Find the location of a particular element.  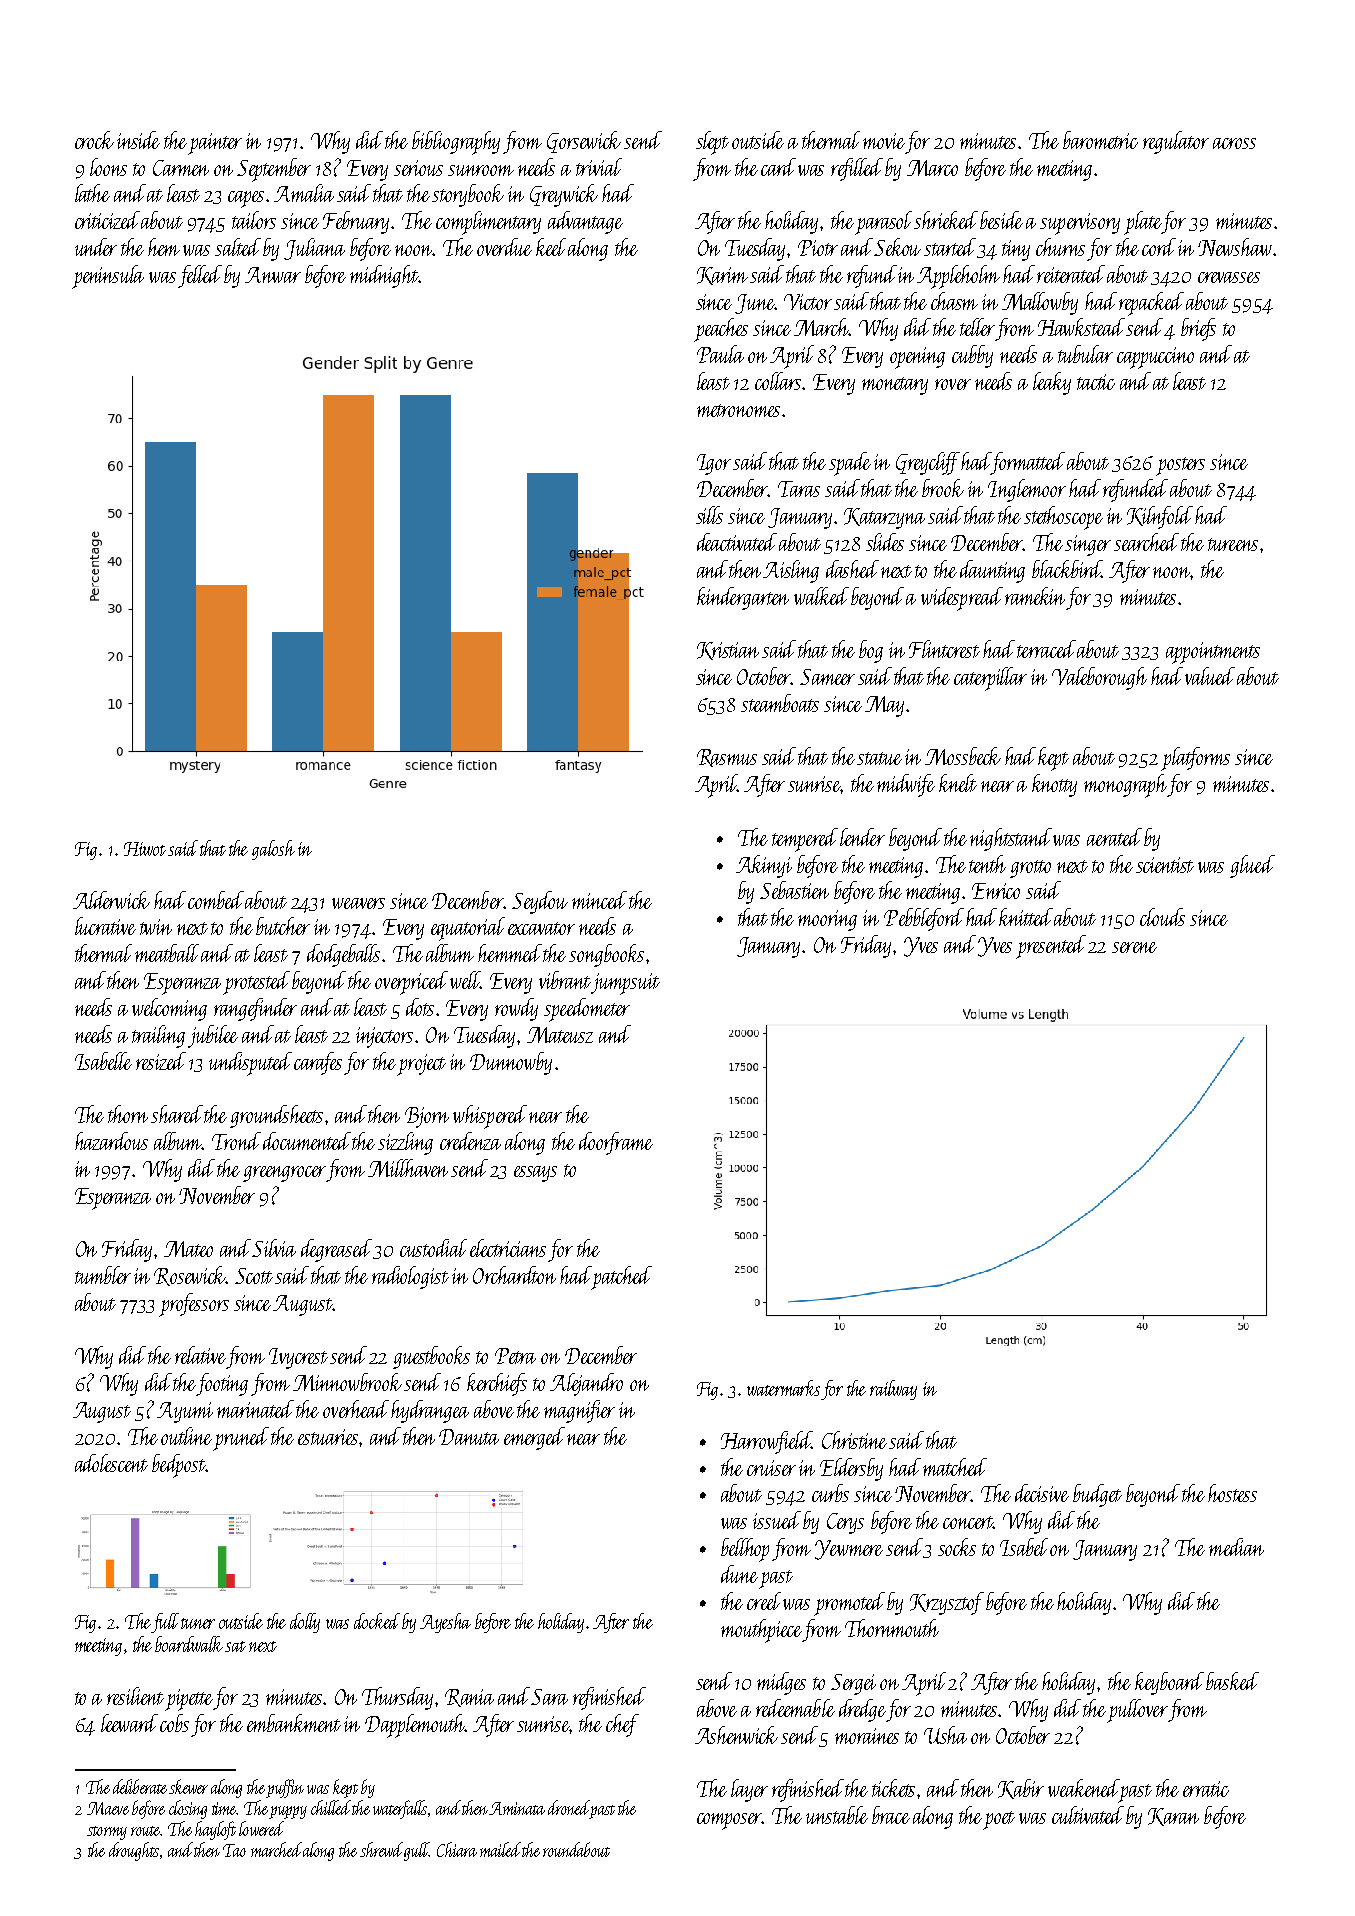

loons is located at coordinates (108, 167).
